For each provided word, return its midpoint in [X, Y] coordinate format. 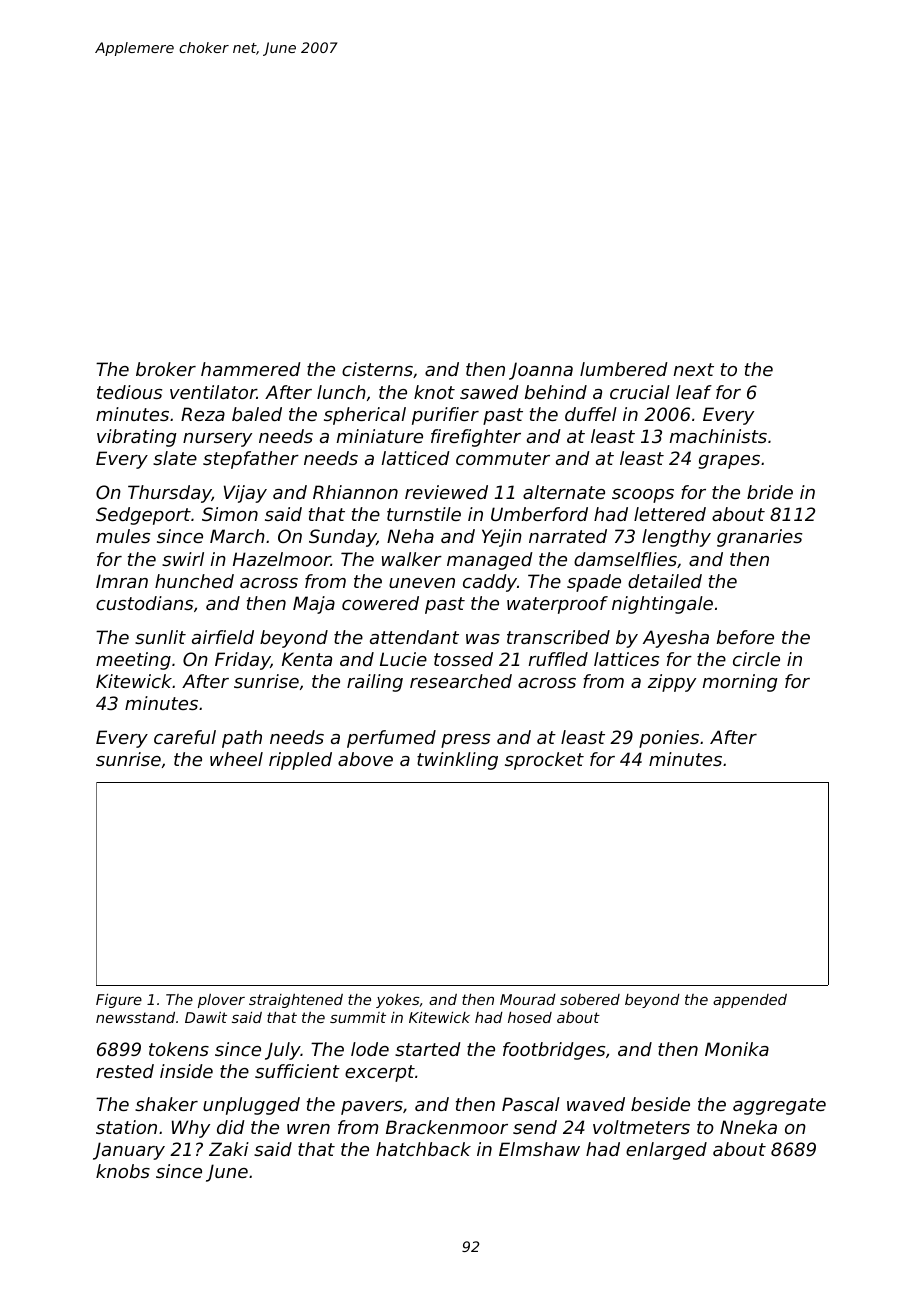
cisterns [377, 369]
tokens [179, 1049]
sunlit [160, 637]
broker [166, 369]
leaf [694, 392]
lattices [626, 659]
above [365, 759]
